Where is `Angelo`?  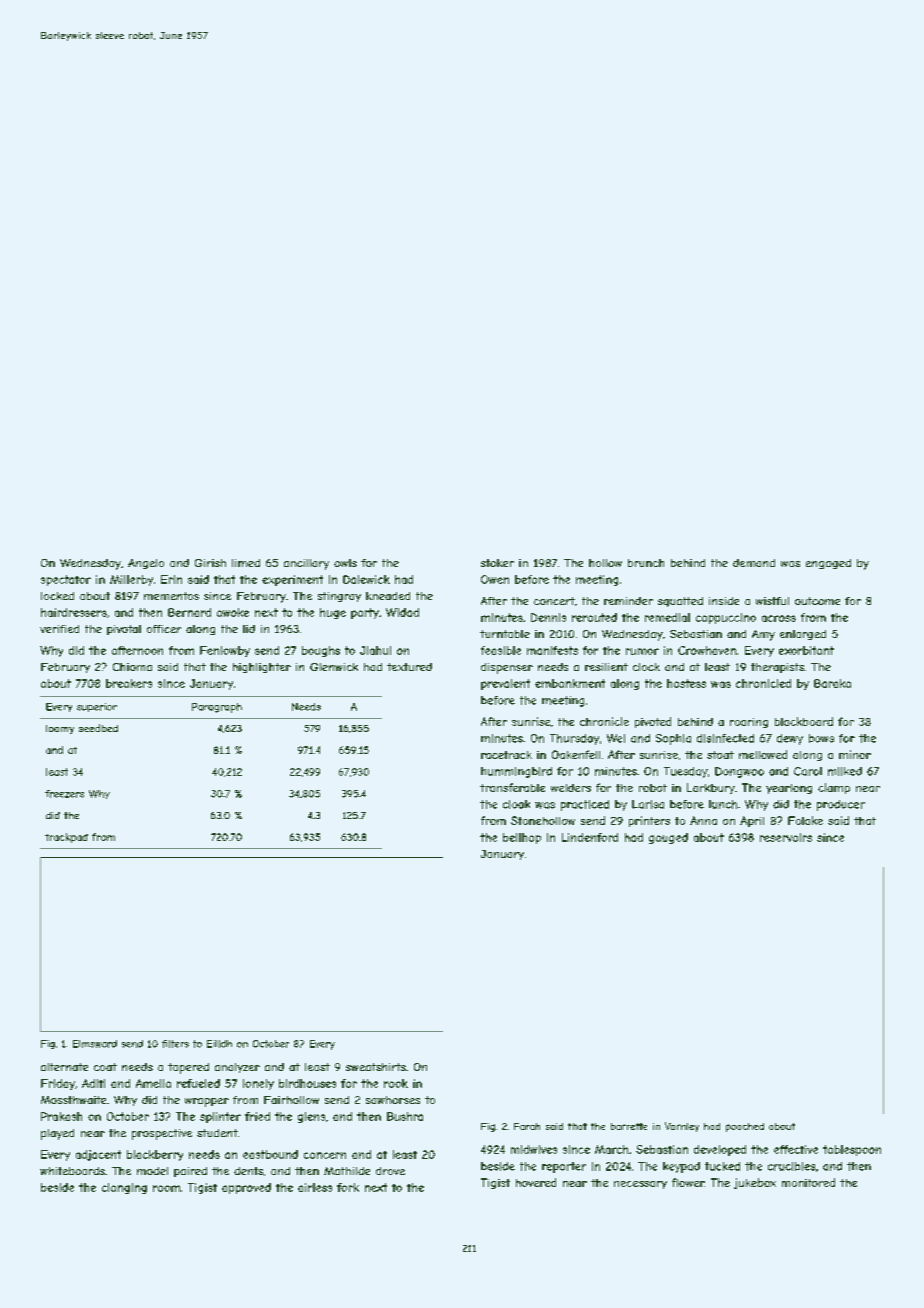 Angelo is located at coordinates (146, 564).
